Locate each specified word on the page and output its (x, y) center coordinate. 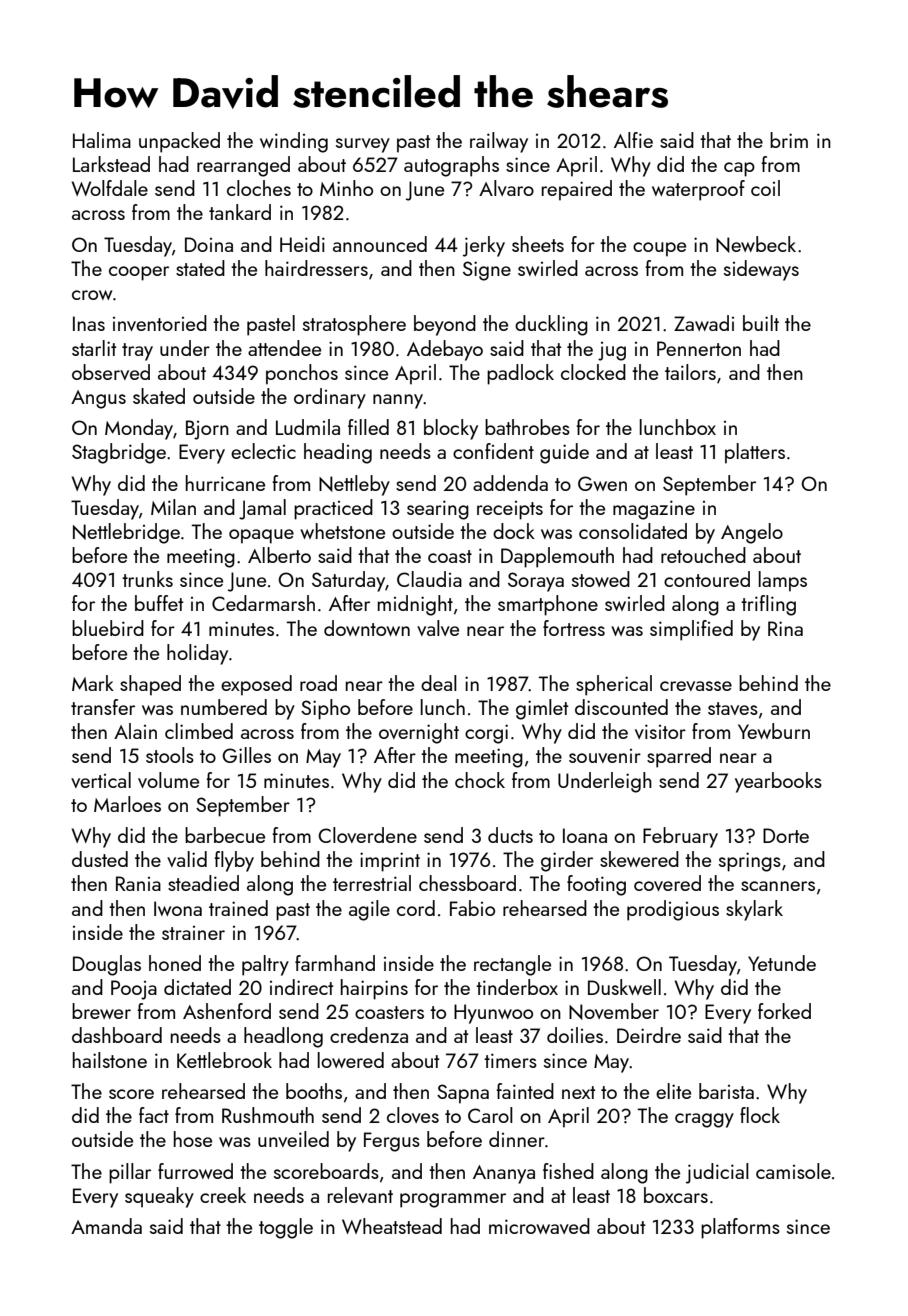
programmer (453, 1200)
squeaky (159, 1197)
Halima (102, 140)
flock (760, 1115)
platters (755, 453)
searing (438, 510)
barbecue (225, 835)
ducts (510, 835)
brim (789, 140)
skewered (639, 859)
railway (499, 142)
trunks (147, 579)
